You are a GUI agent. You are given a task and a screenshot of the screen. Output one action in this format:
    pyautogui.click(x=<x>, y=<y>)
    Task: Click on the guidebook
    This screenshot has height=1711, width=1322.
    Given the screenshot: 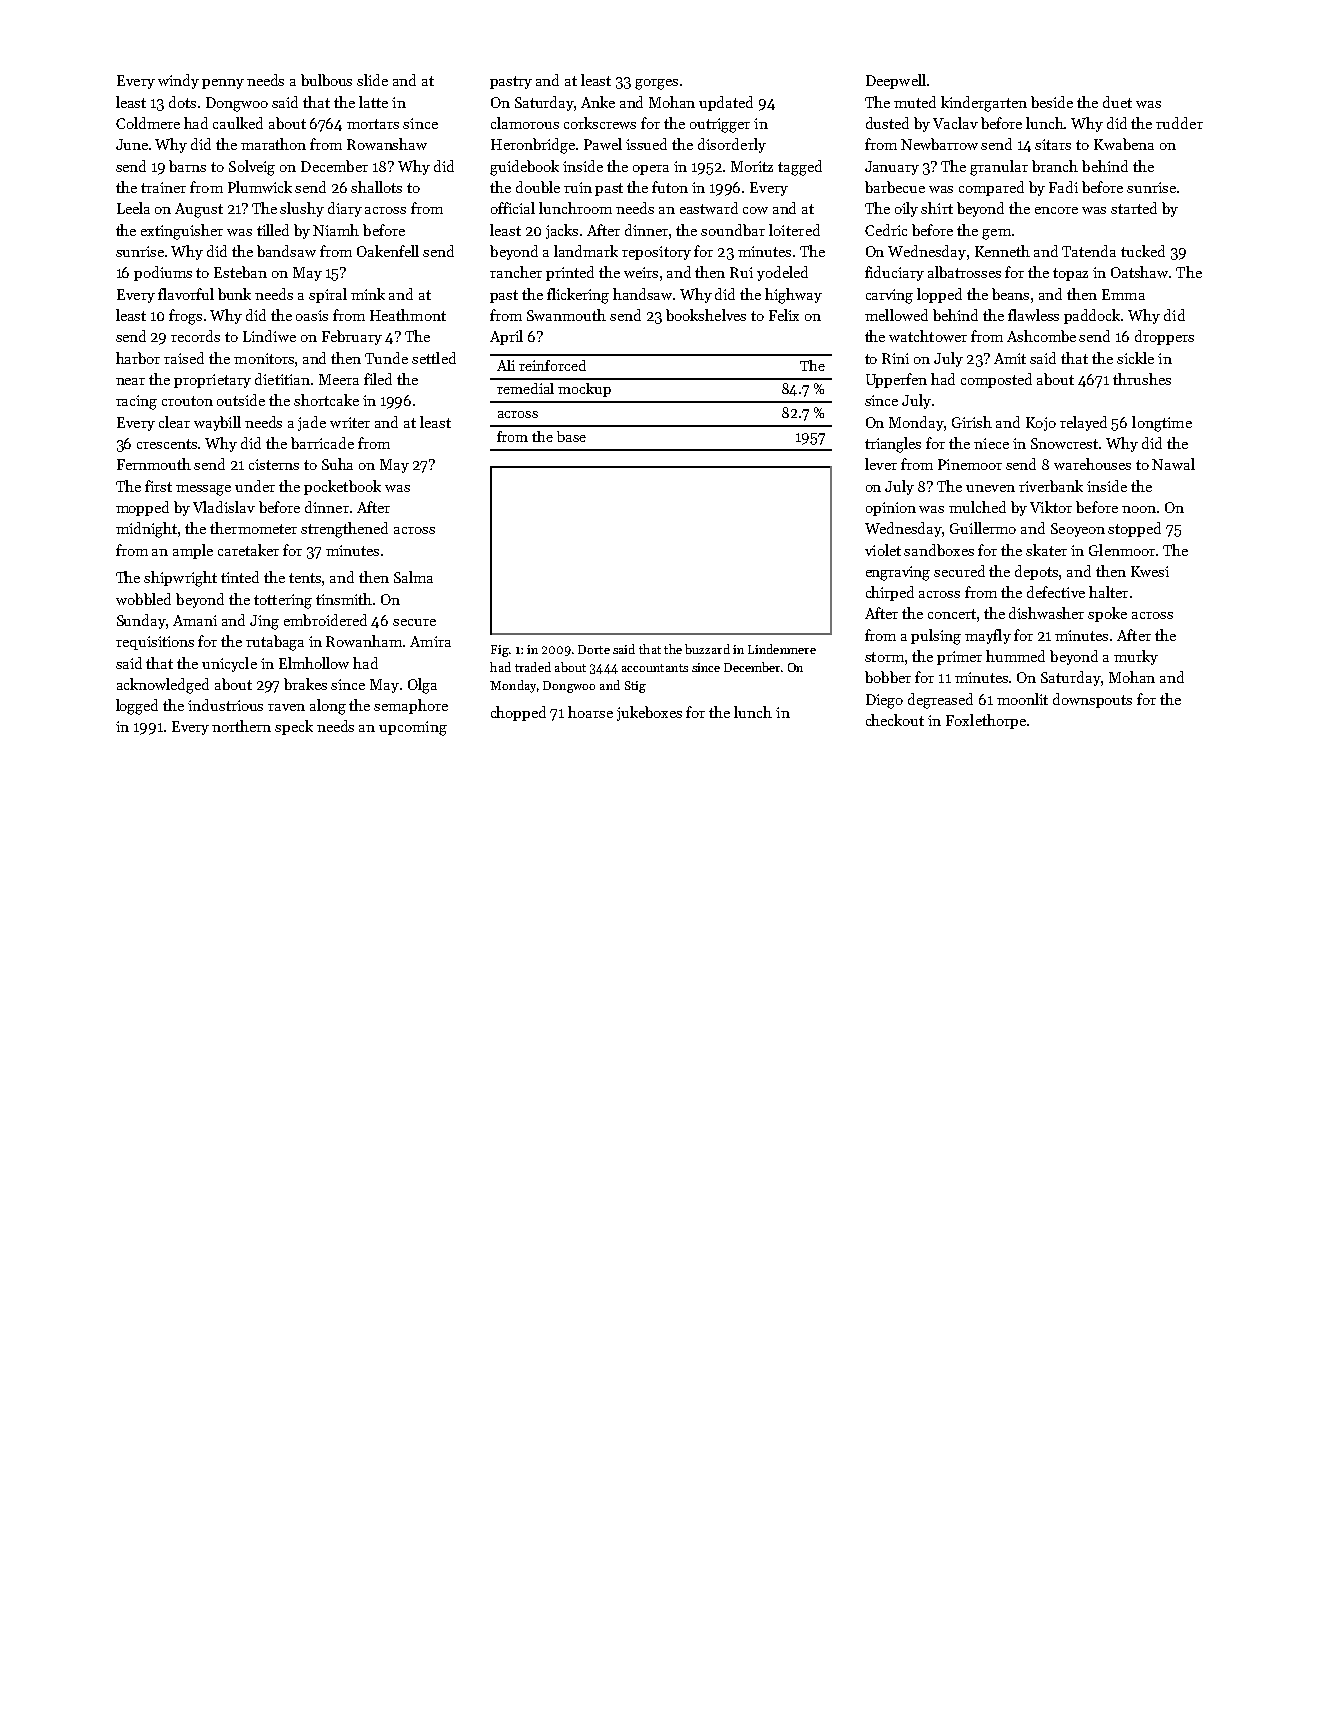 What is the action you would take?
    pyautogui.click(x=524, y=168)
